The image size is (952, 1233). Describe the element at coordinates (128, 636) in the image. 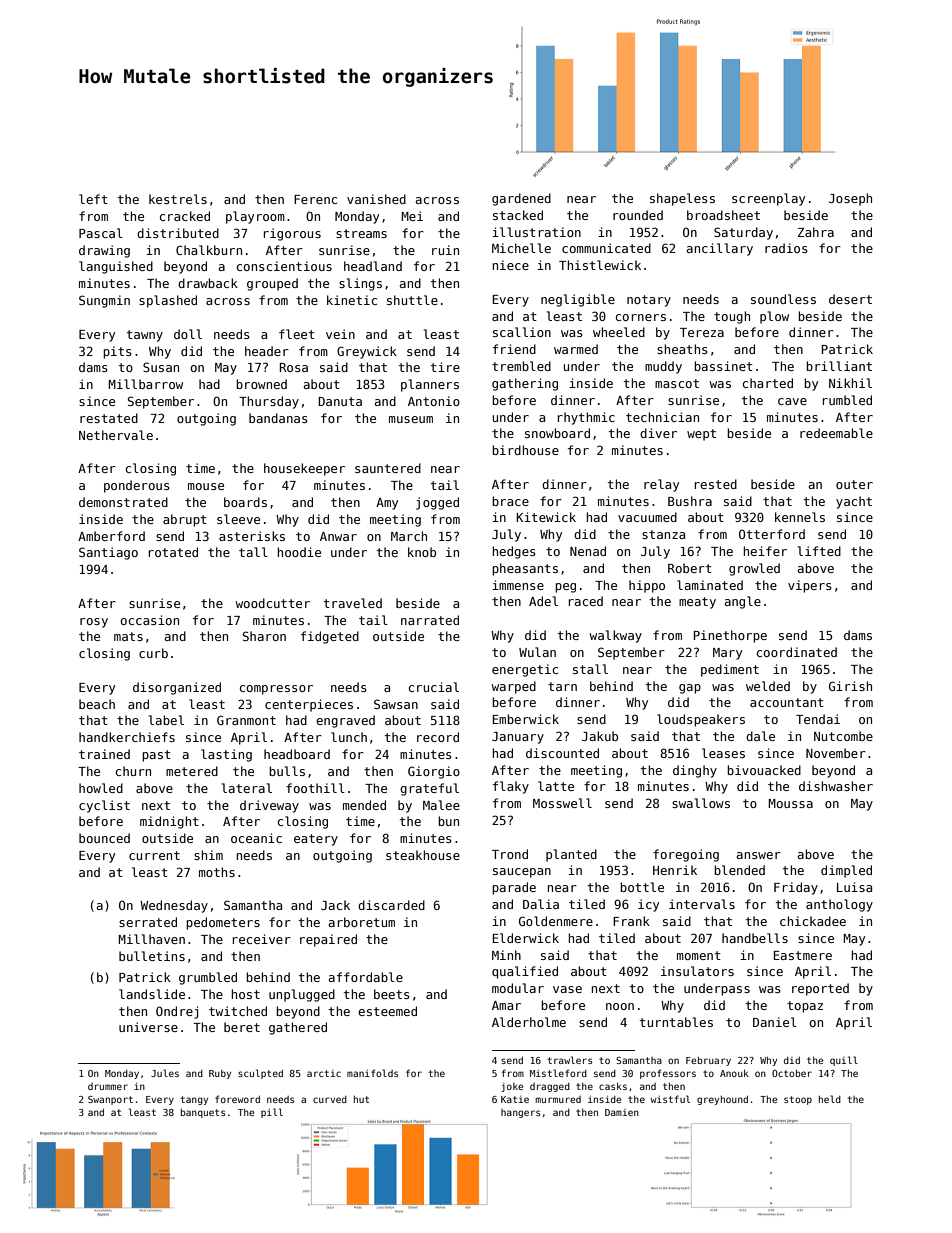

I see `mats` at that location.
